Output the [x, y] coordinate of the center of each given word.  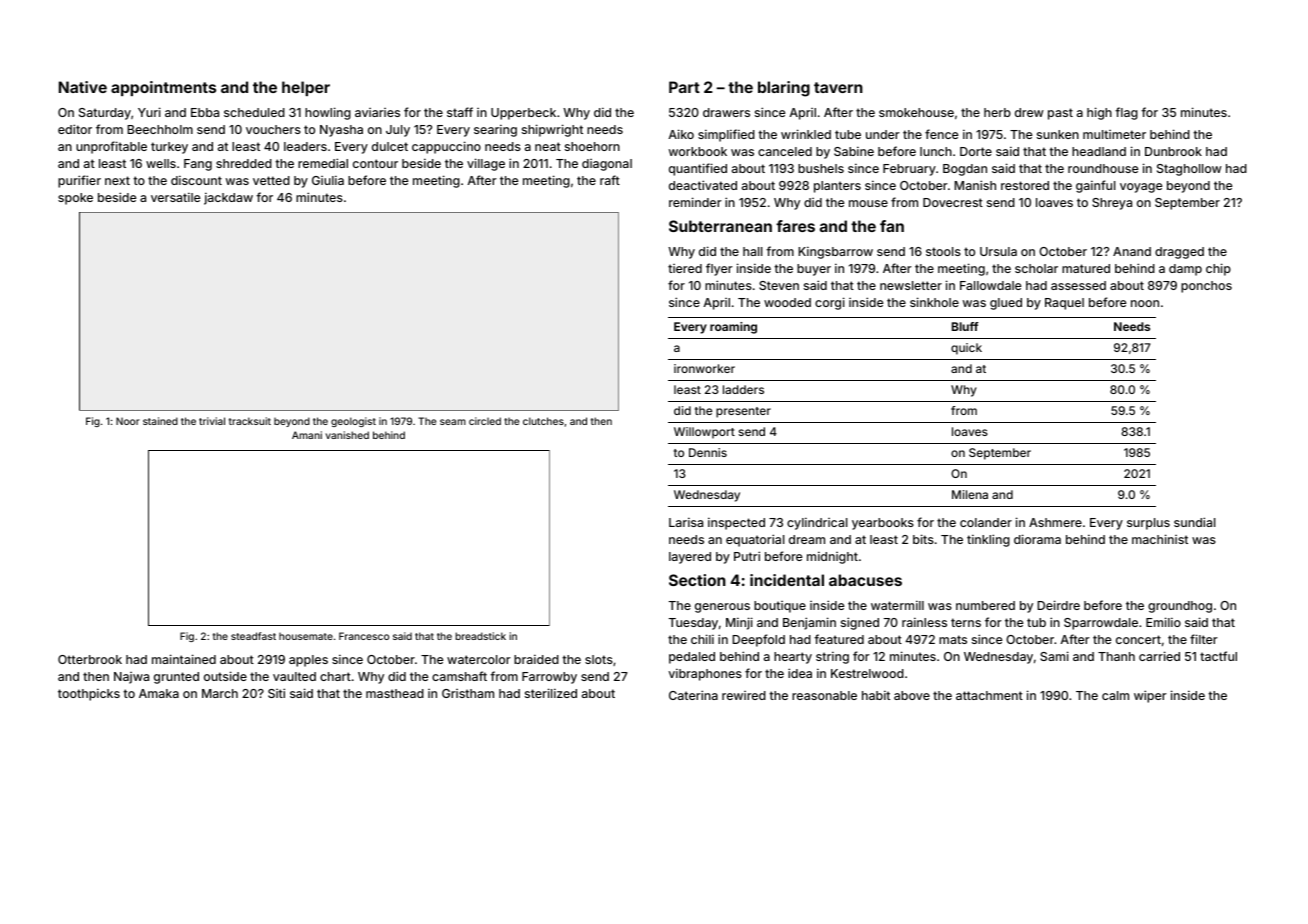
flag [1126, 113]
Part [684, 87]
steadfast [253, 636]
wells [161, 163]
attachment [989, 695]
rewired [744, 695]
